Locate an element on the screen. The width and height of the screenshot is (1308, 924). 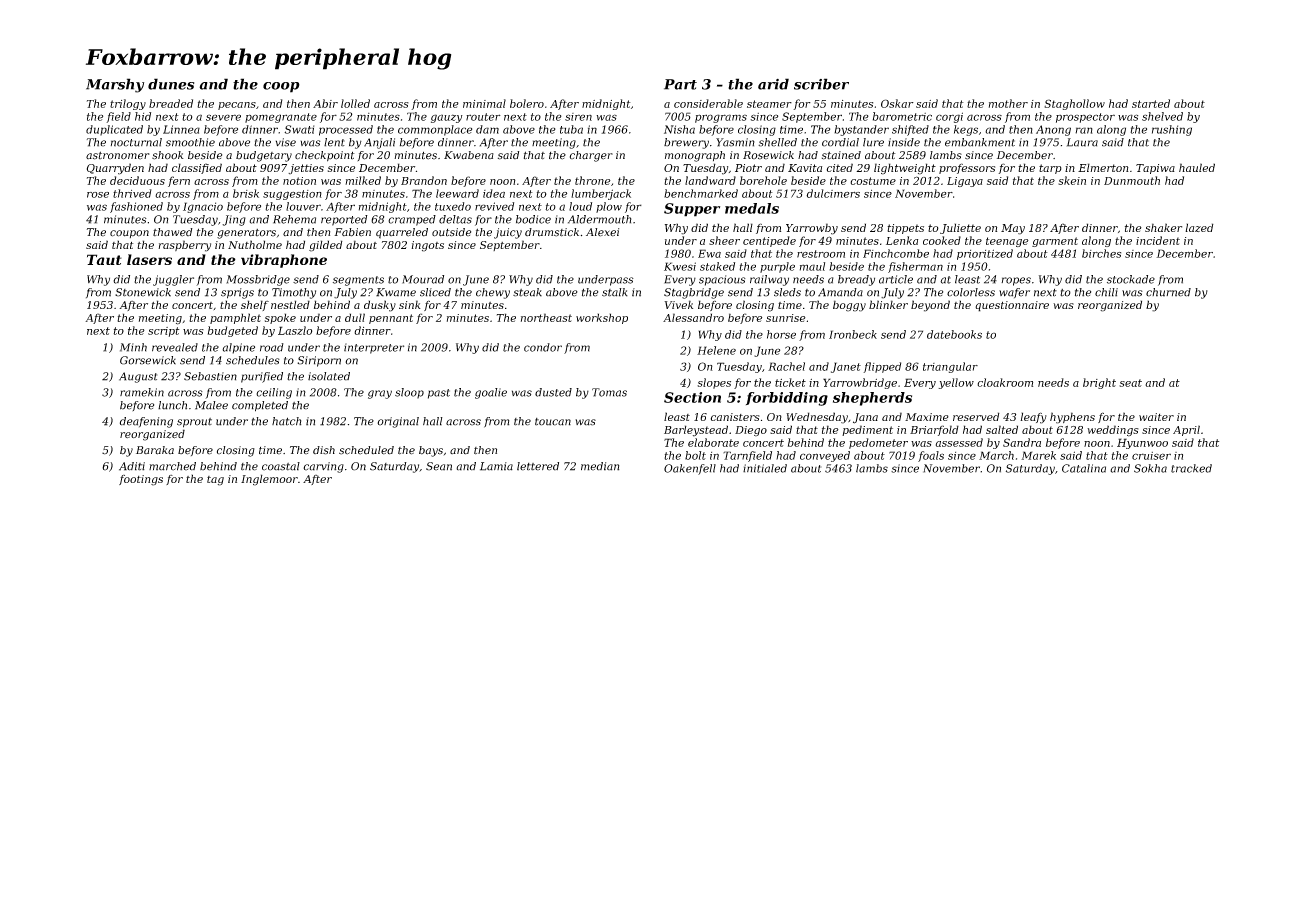
shaker is located at coordinates (1163, 227).
